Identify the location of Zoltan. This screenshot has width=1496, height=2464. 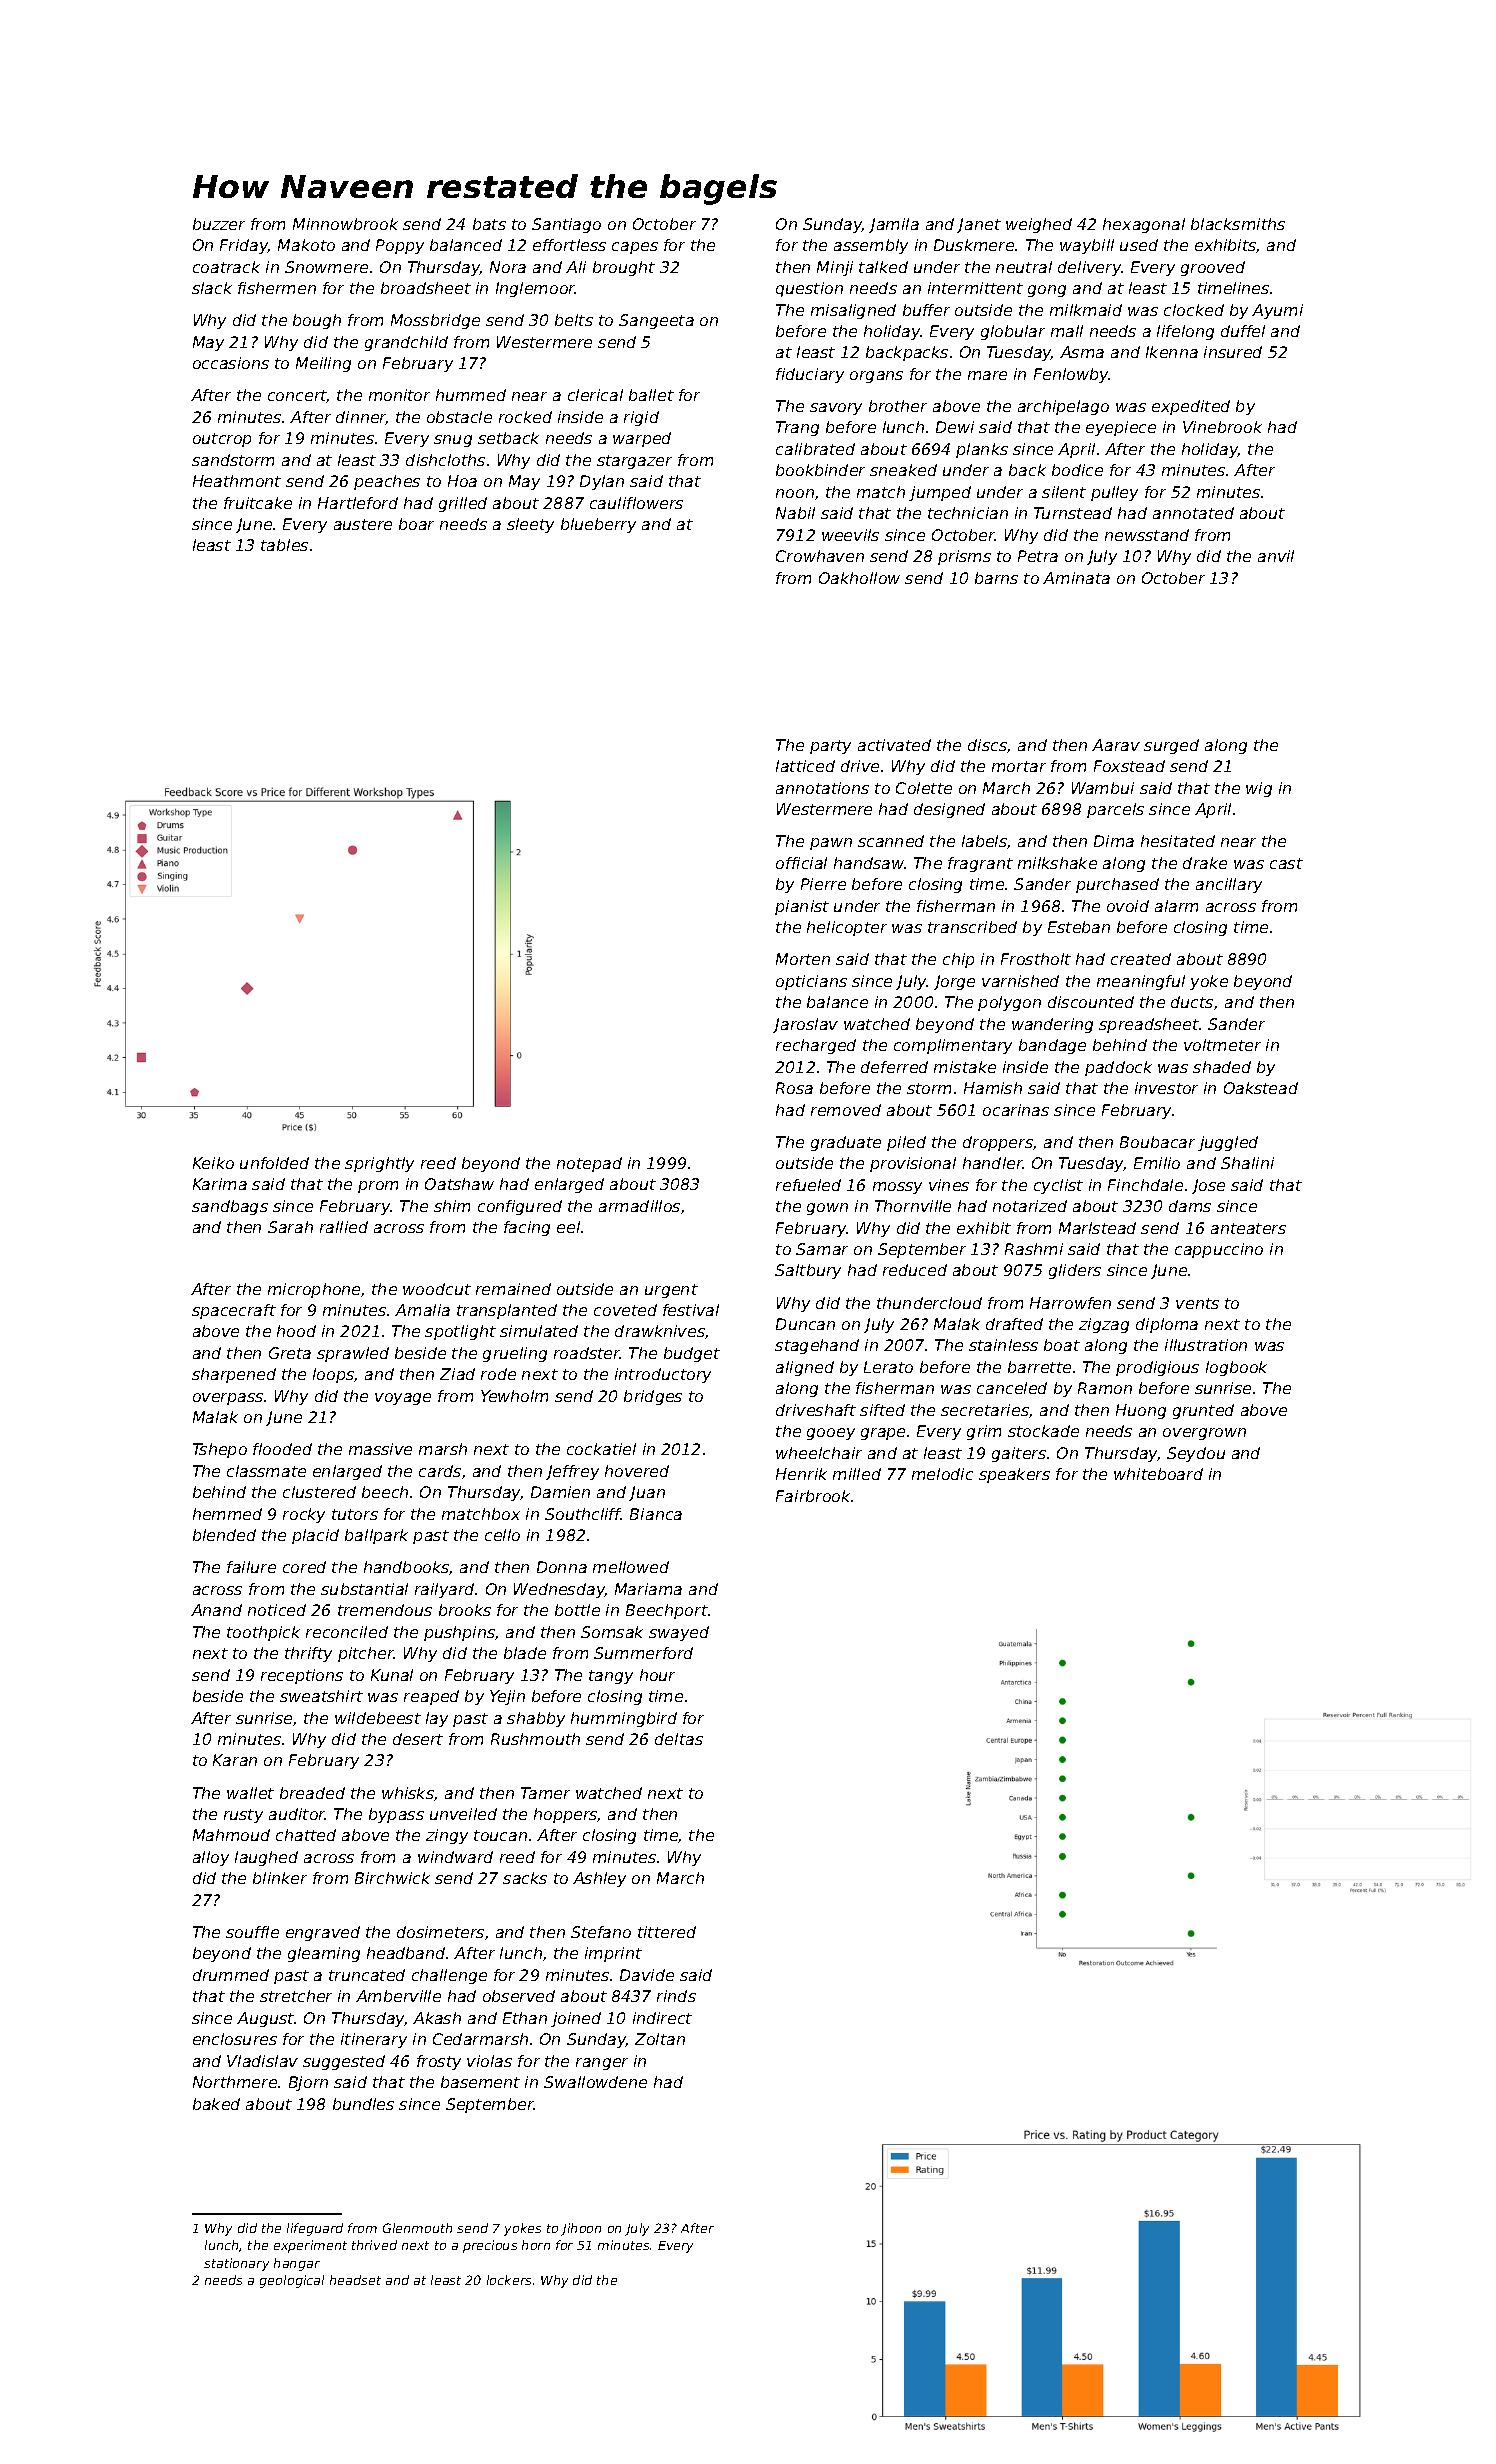
(660, 2039).
